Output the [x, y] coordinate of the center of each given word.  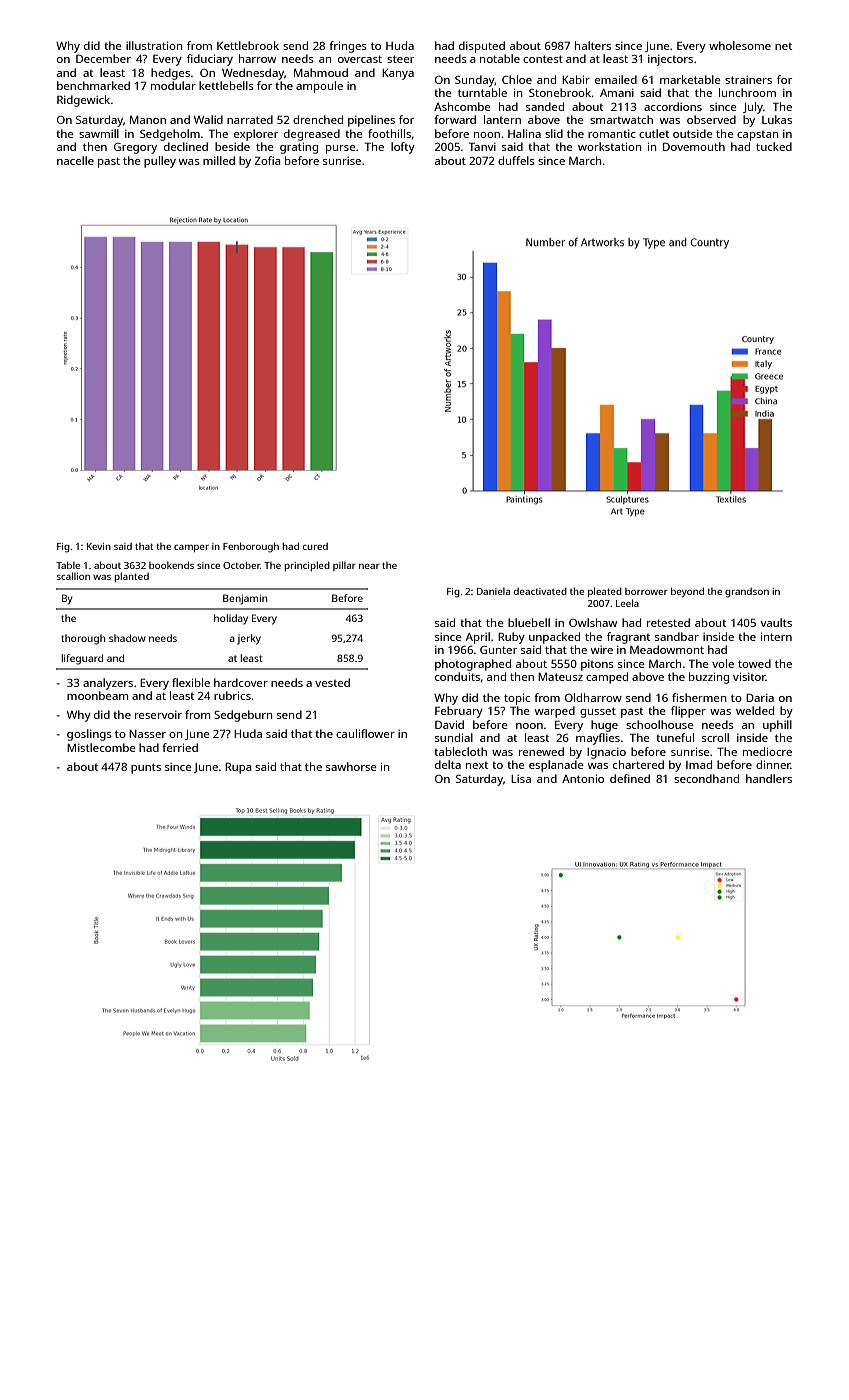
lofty [403, 148]
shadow [127, 638]
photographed [473, 665]
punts [146, 768]
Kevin [99, 546]
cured [315, 546]
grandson [747, 593]
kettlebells [226, 85]
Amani [617, 93]
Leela [627, 603]
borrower [646, 591]
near [369, 566]
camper [191, 548]
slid [554, 133]
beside [232, 146]
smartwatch [621, 119]
